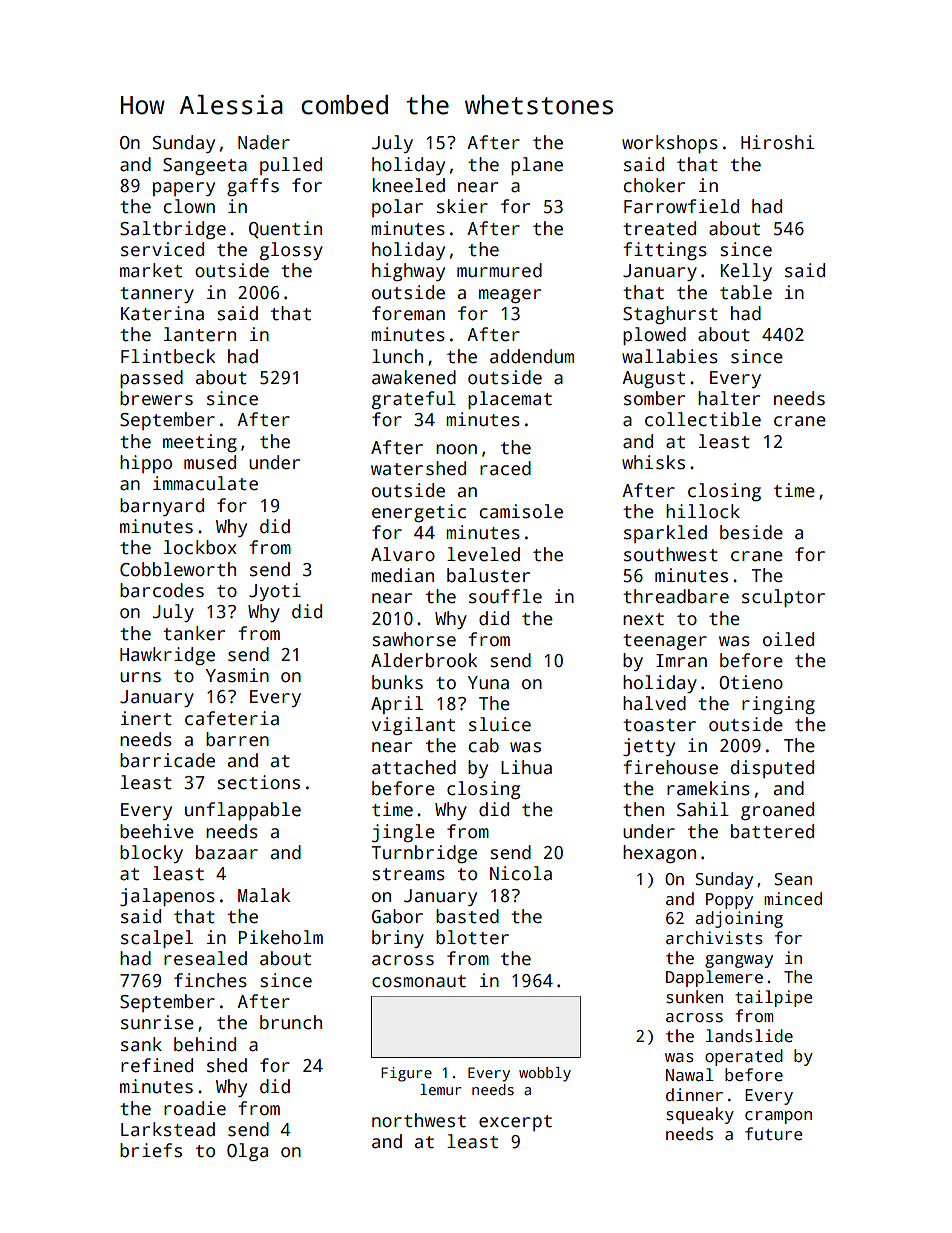 The image size is (952, 1233). I want to click on Sangeeta, so click(205, 166).
